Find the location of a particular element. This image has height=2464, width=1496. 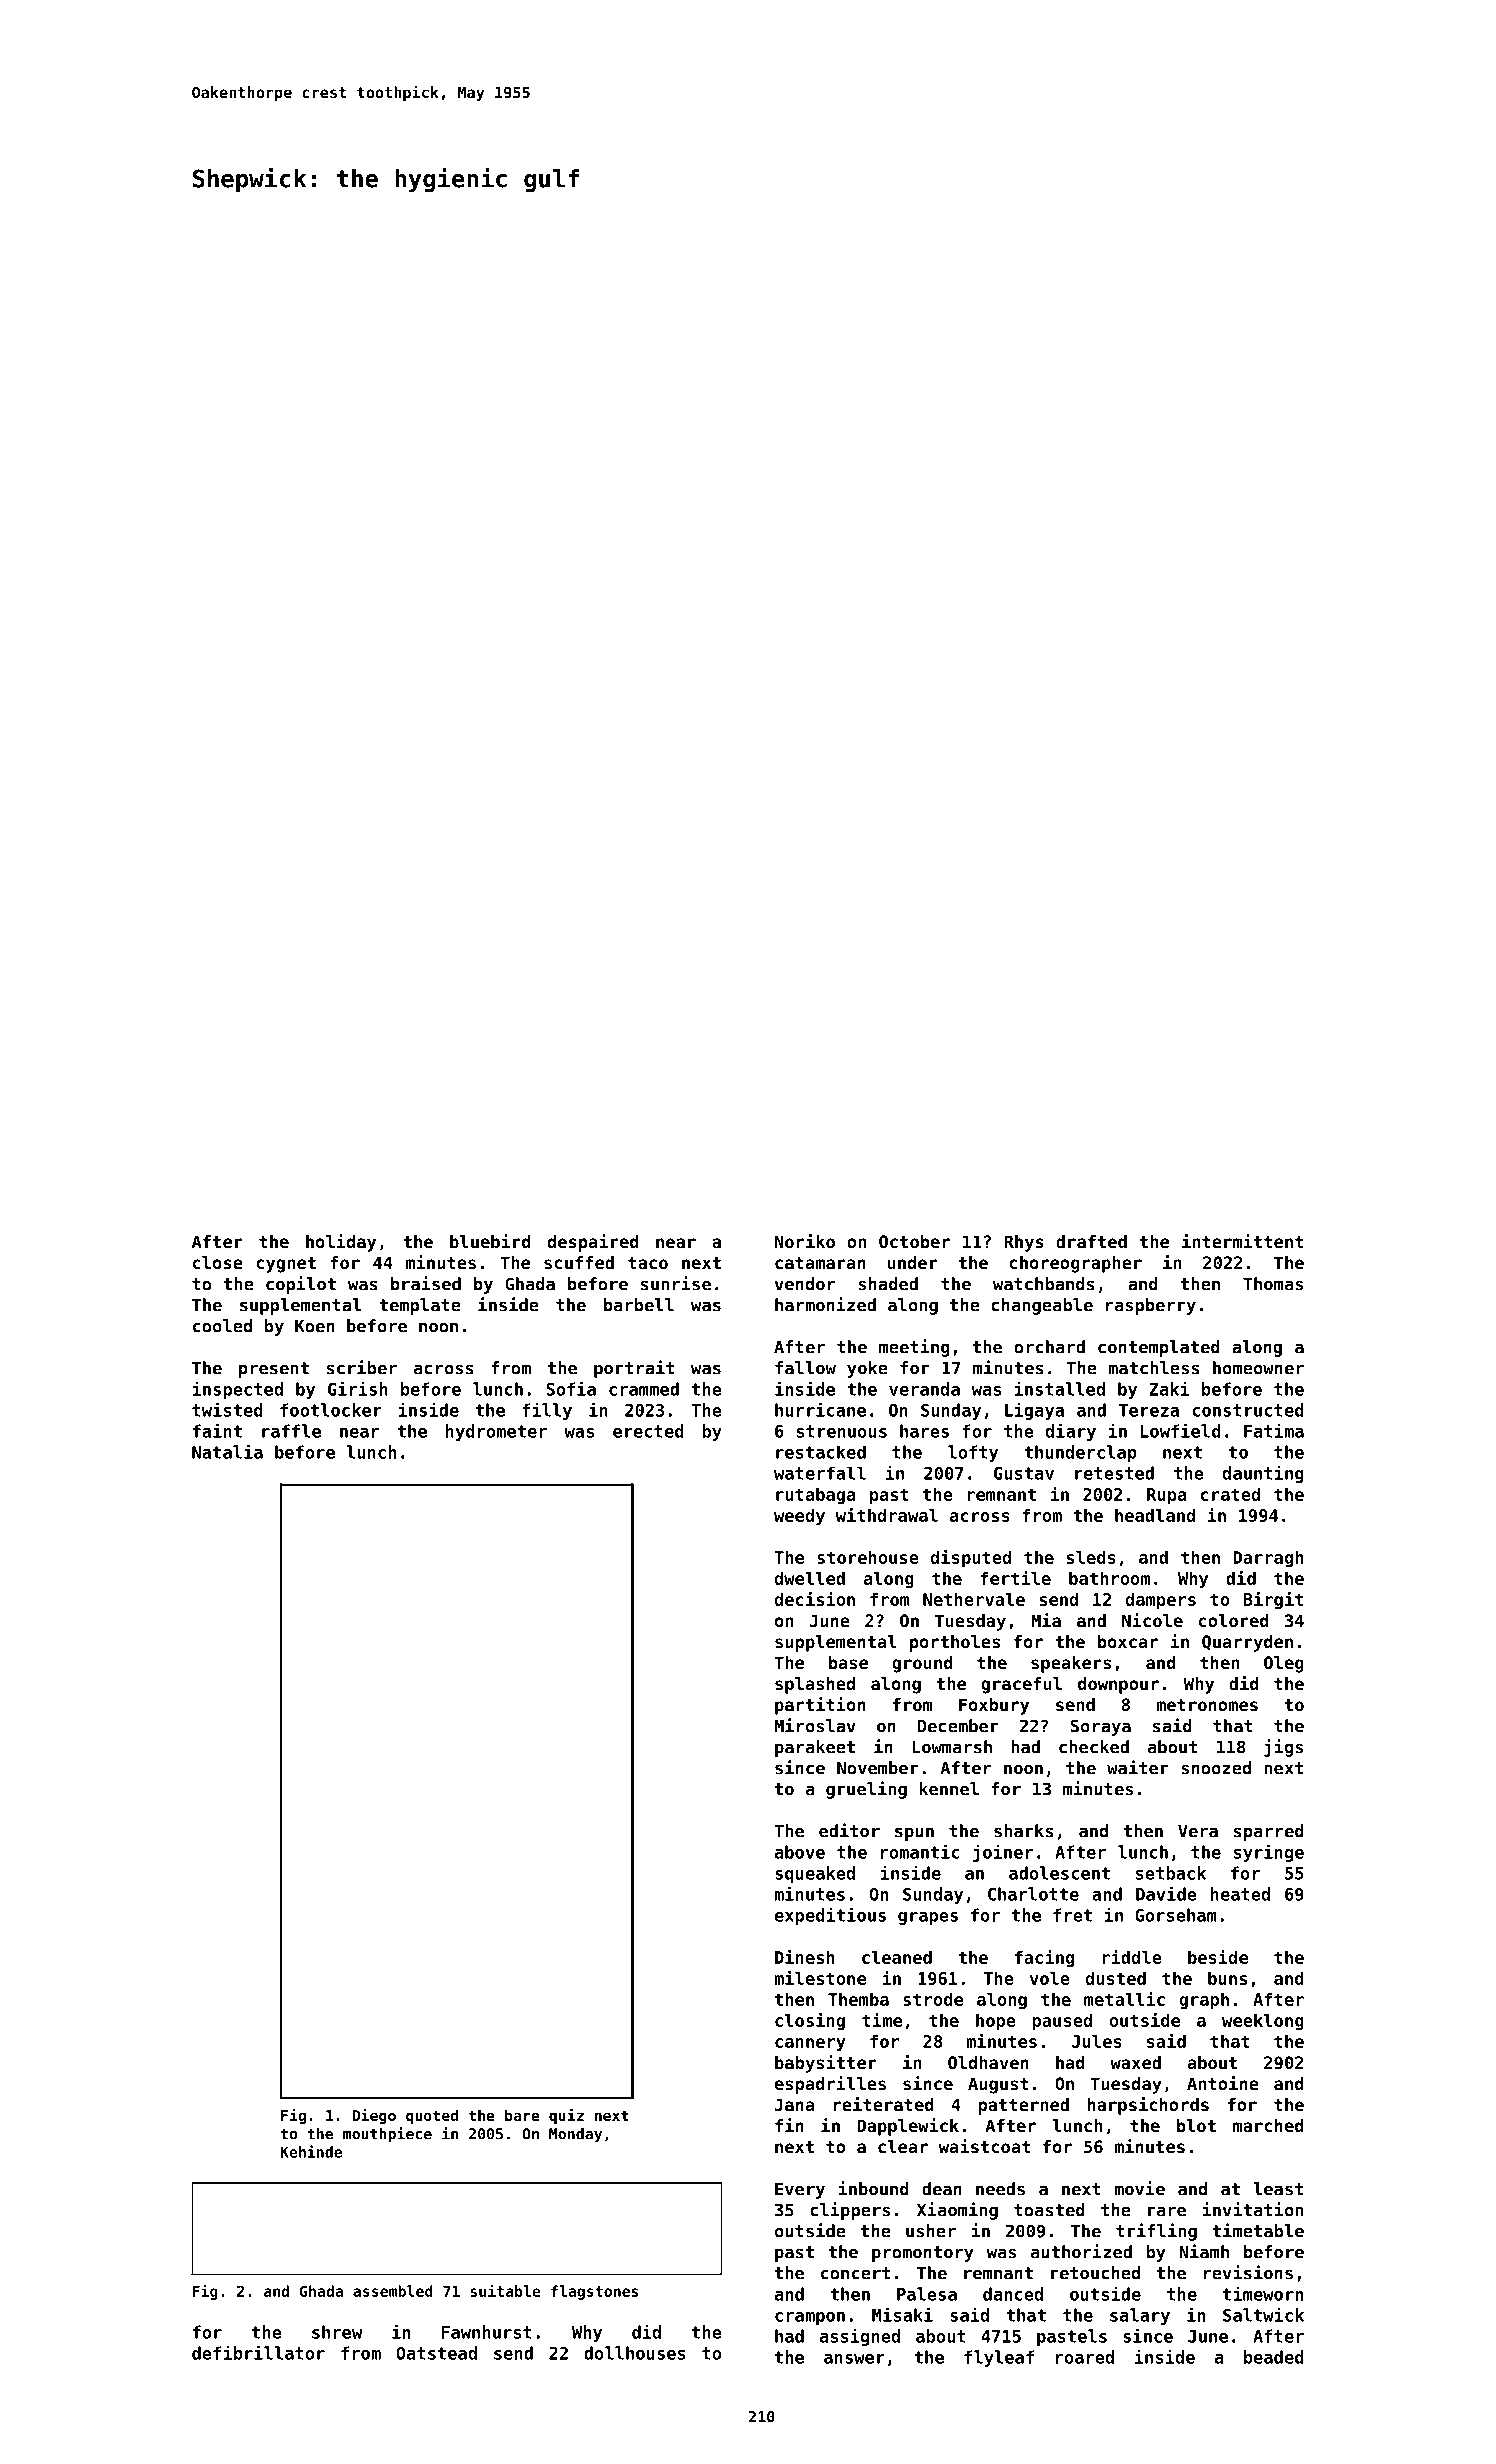

Diego is located at coordinates (374, 2116).
